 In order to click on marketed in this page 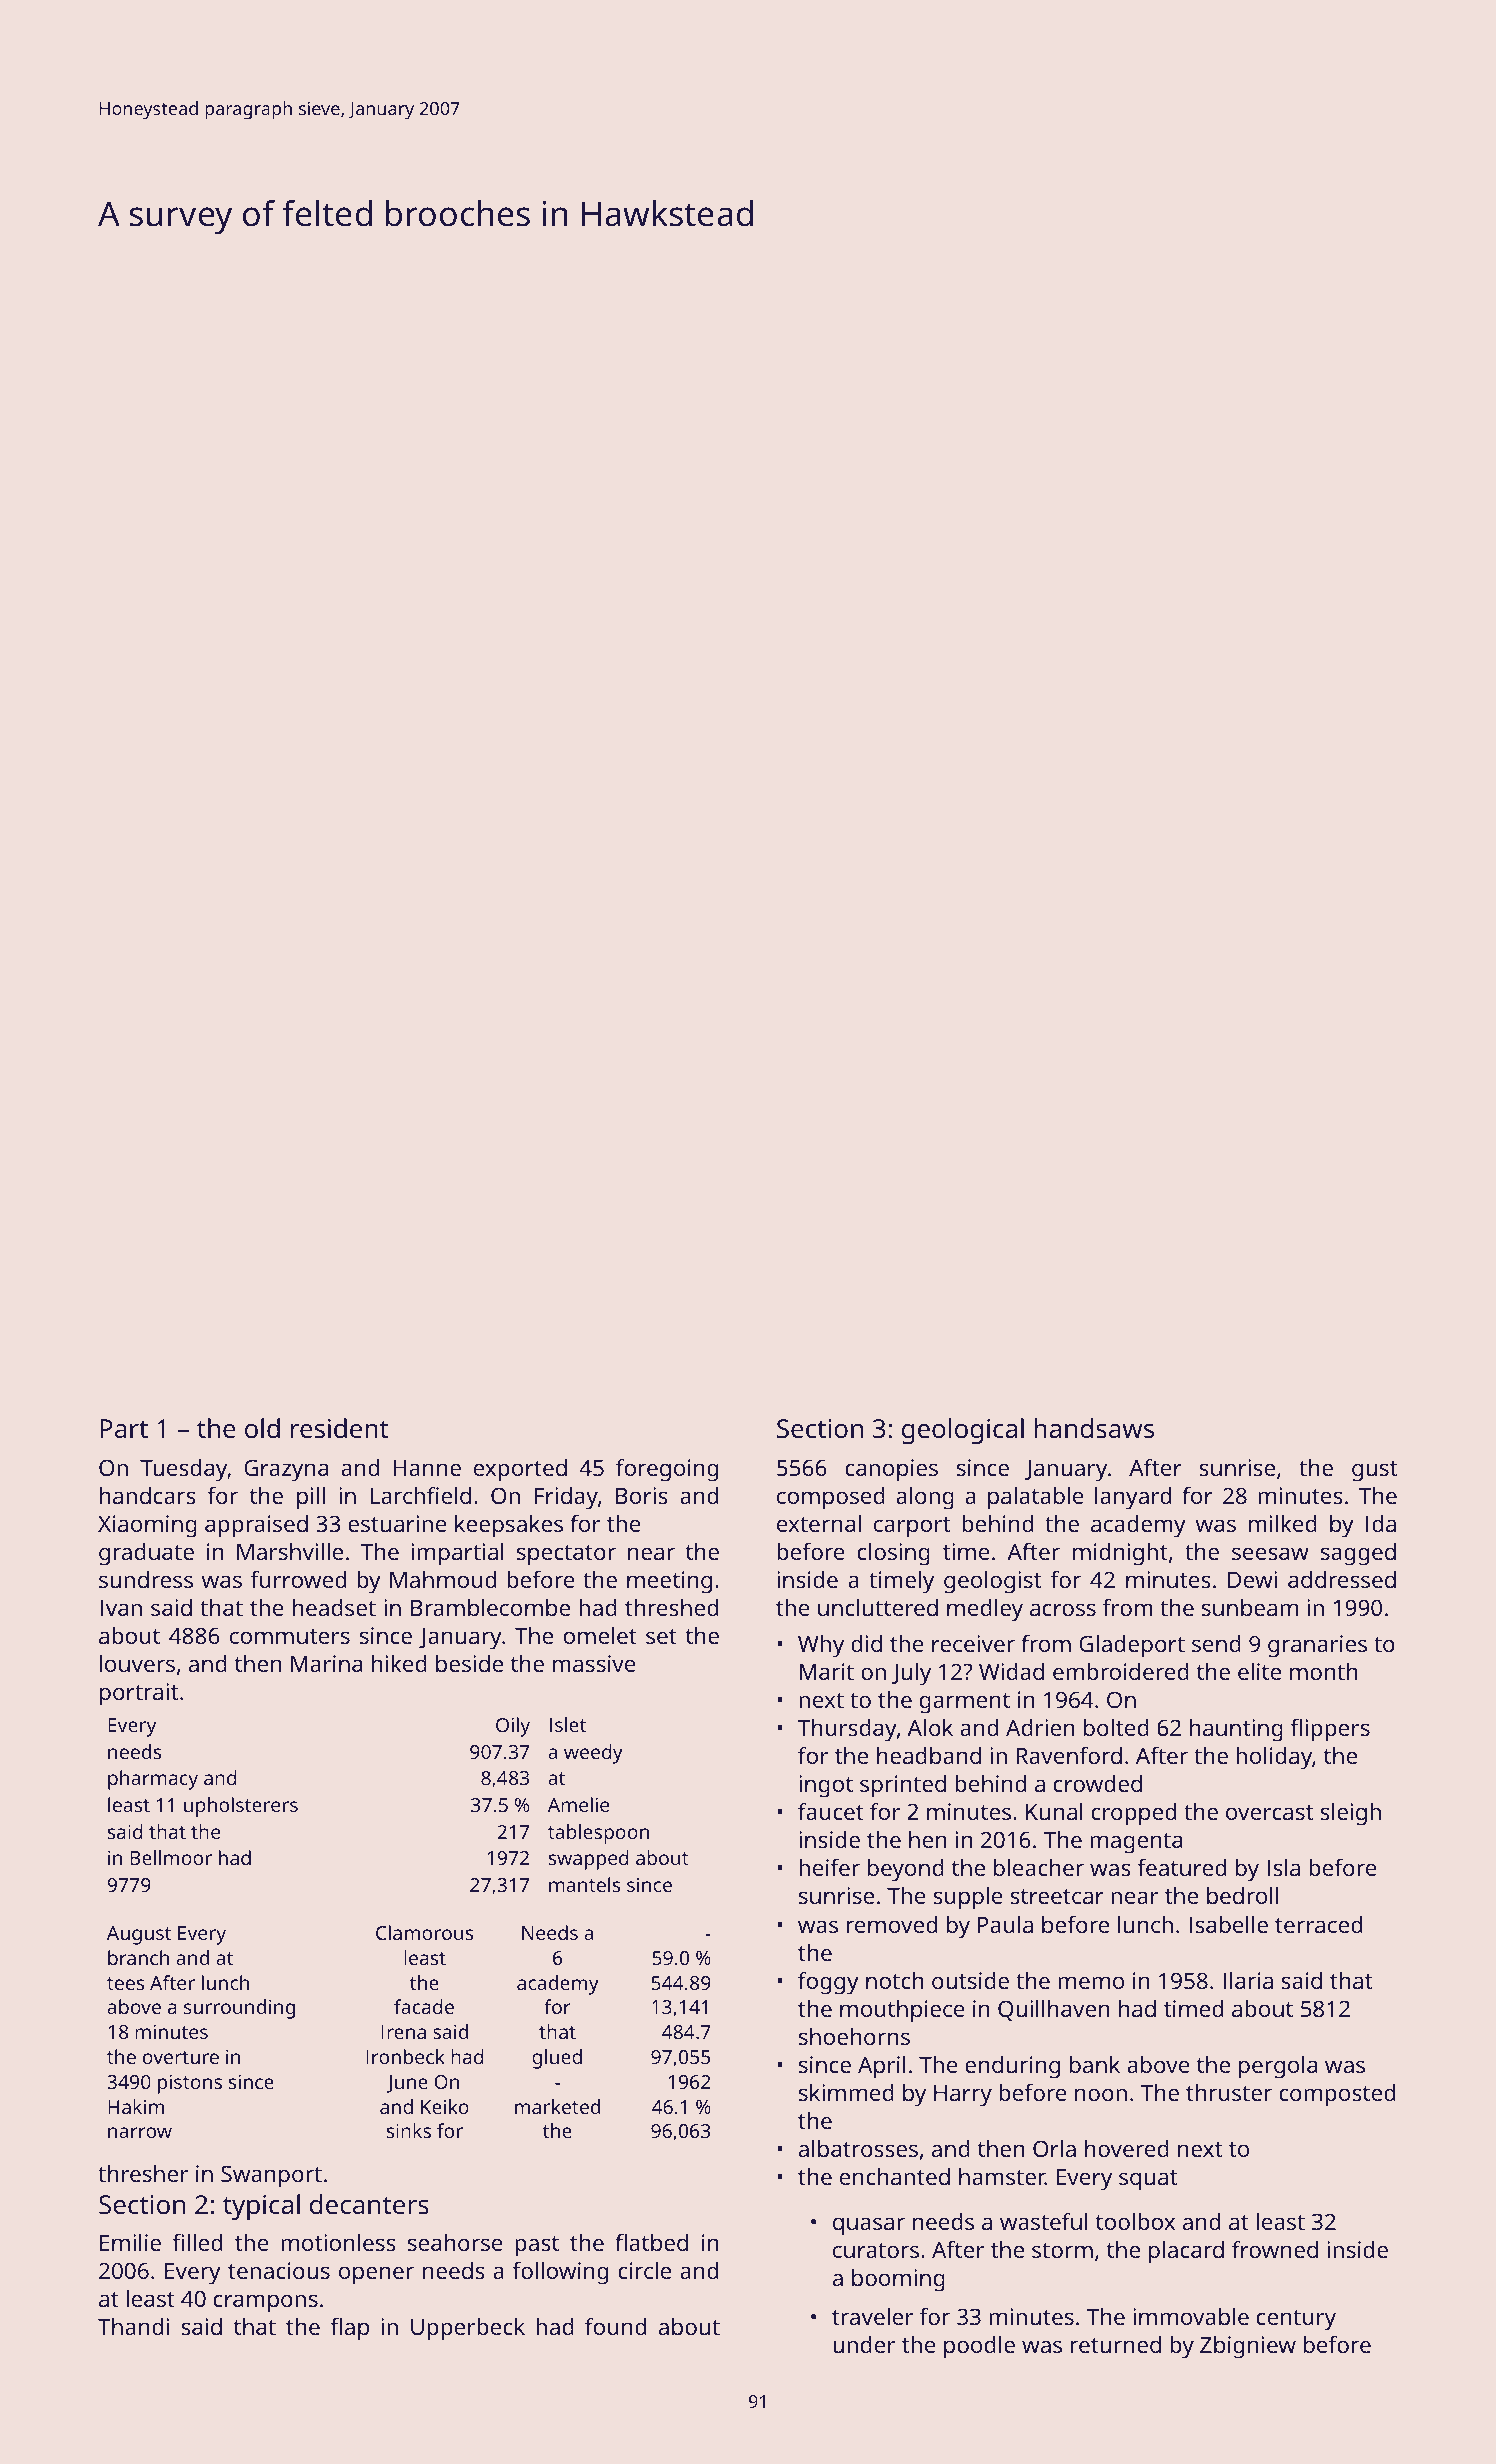, I will do `click(557, 2106)`.
